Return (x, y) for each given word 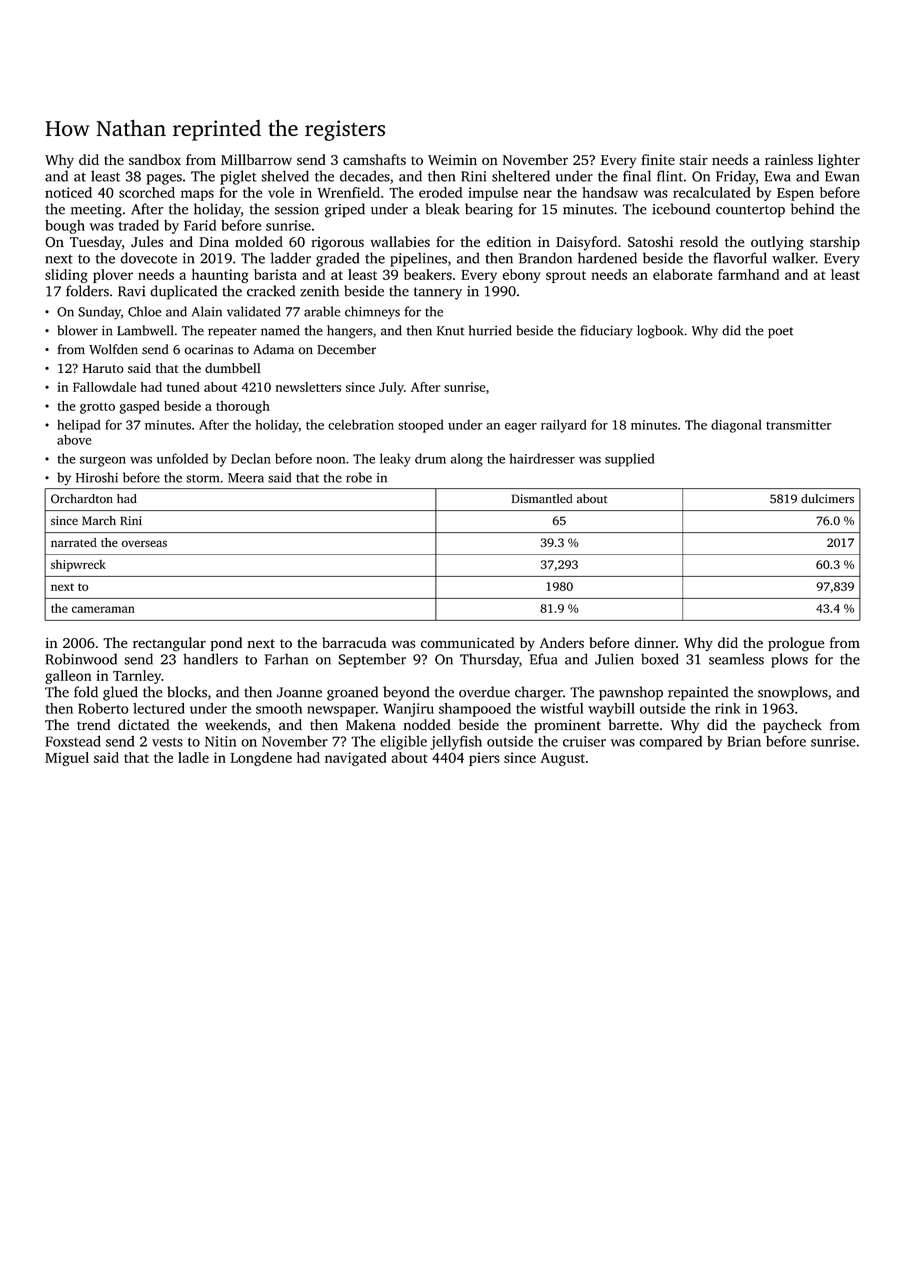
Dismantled (542, 499)
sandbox (155, 159)
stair (693, 159)
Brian (744, 741)
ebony (521, 276)
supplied (629, 460)
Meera (246, 478)
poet (780, 332)
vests (167, 742)
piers (484, 759)
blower (78, 330)
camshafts (374, 159)
